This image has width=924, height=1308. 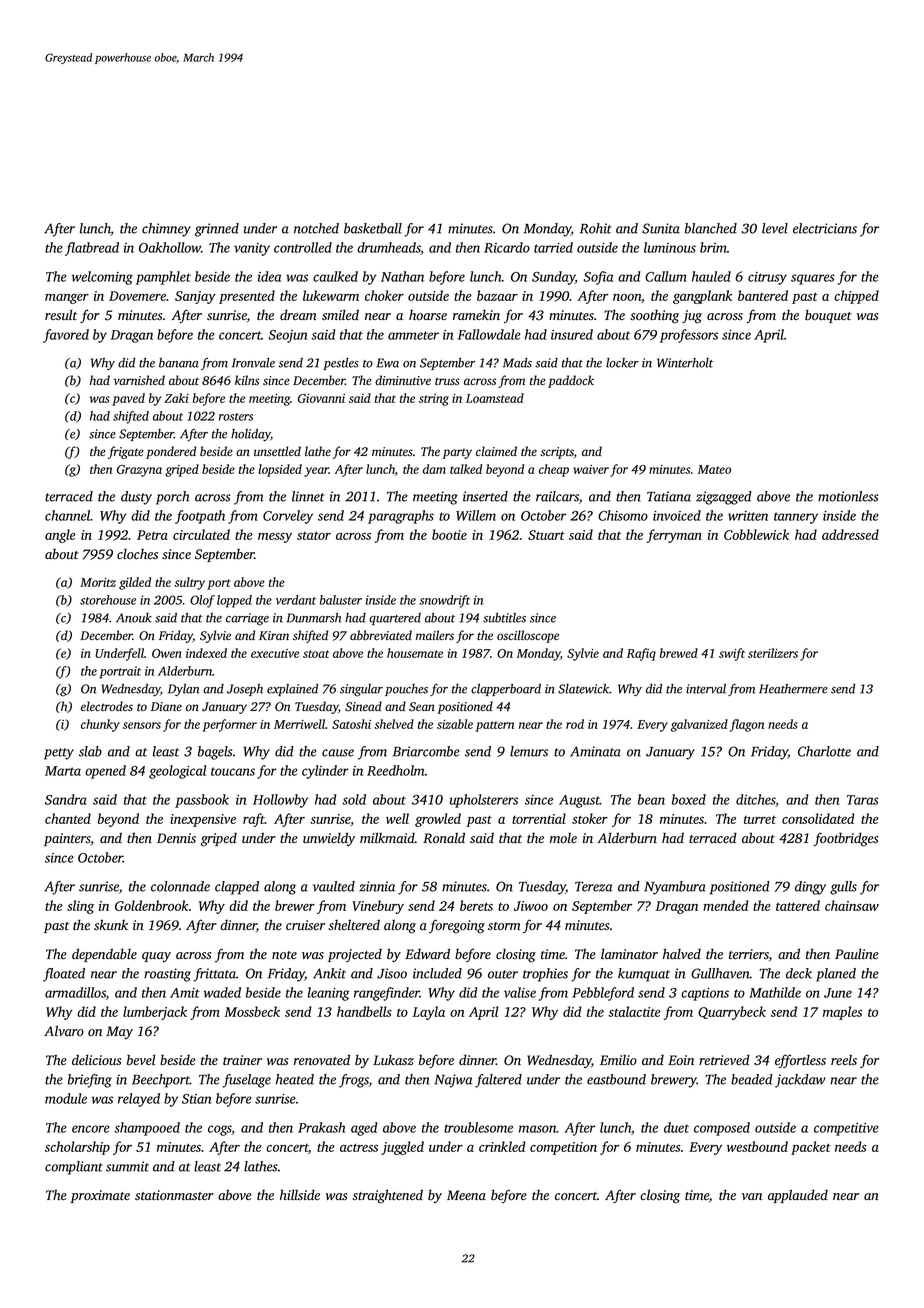 What do you see at coordinates (850, 534) in the image?
I see `addressed` at bounding box center [850, 534].
